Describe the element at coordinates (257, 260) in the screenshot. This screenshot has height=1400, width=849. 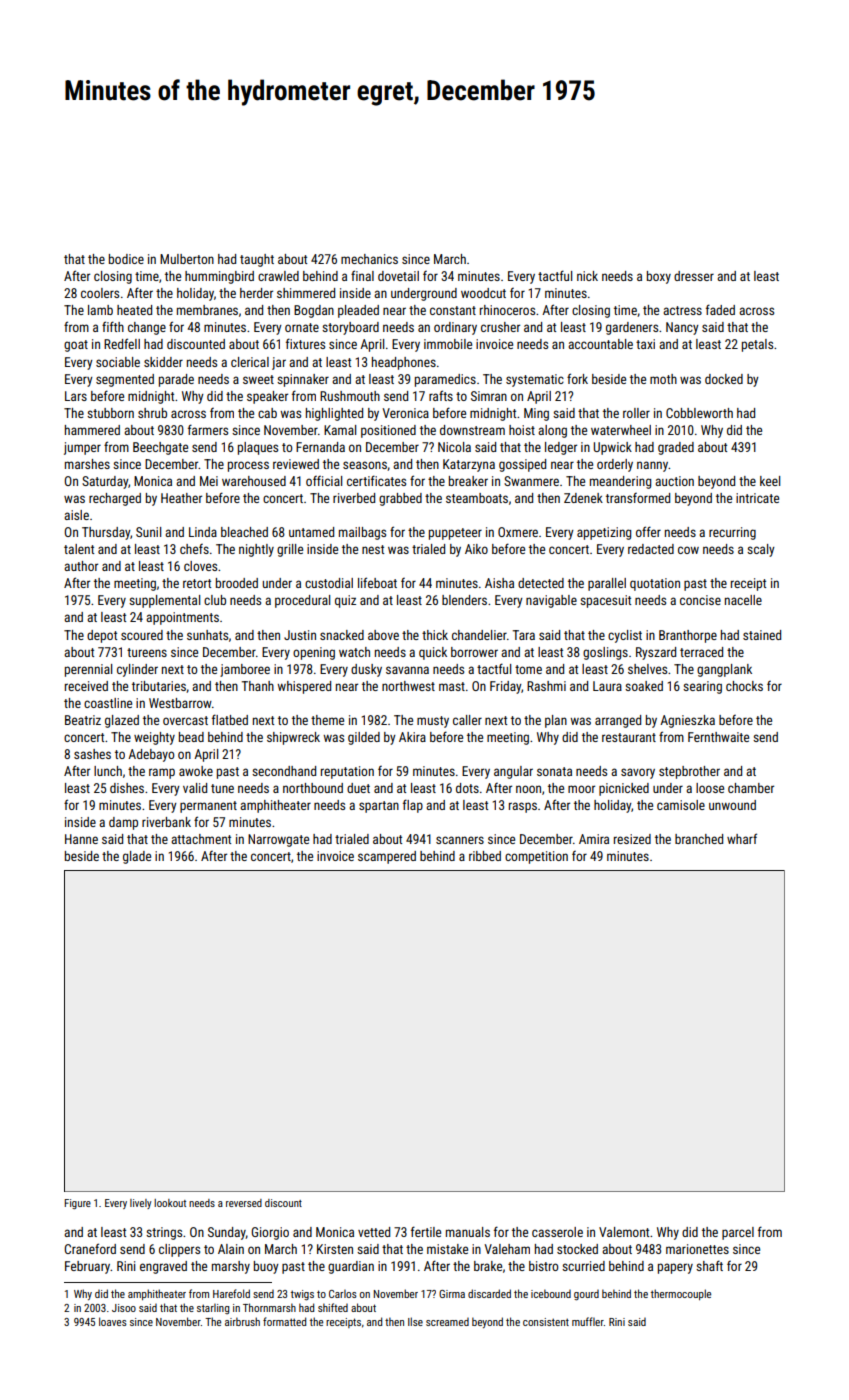
I see `taught` at that location.
